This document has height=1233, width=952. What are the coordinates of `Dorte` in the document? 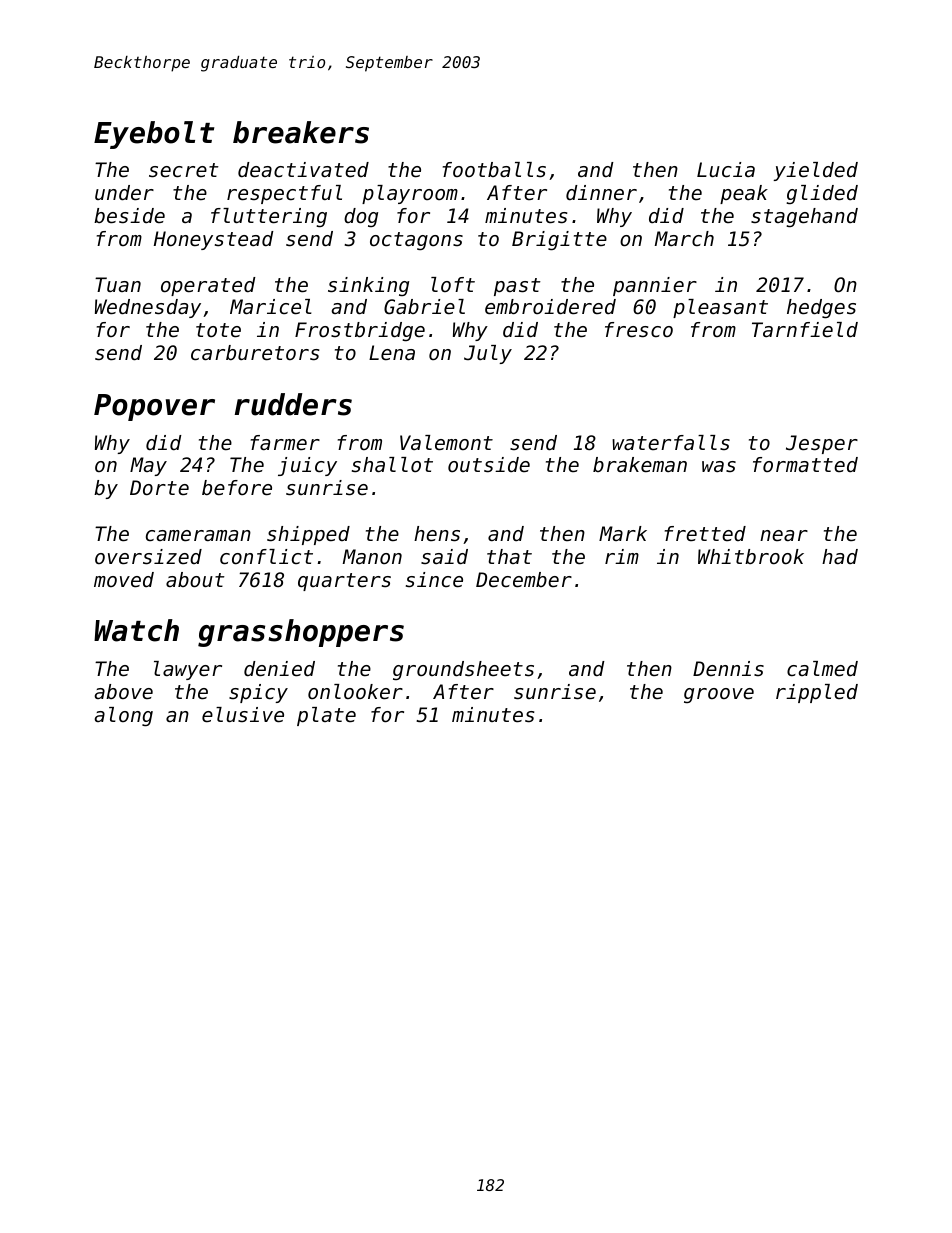 It's located at (159, 488).
